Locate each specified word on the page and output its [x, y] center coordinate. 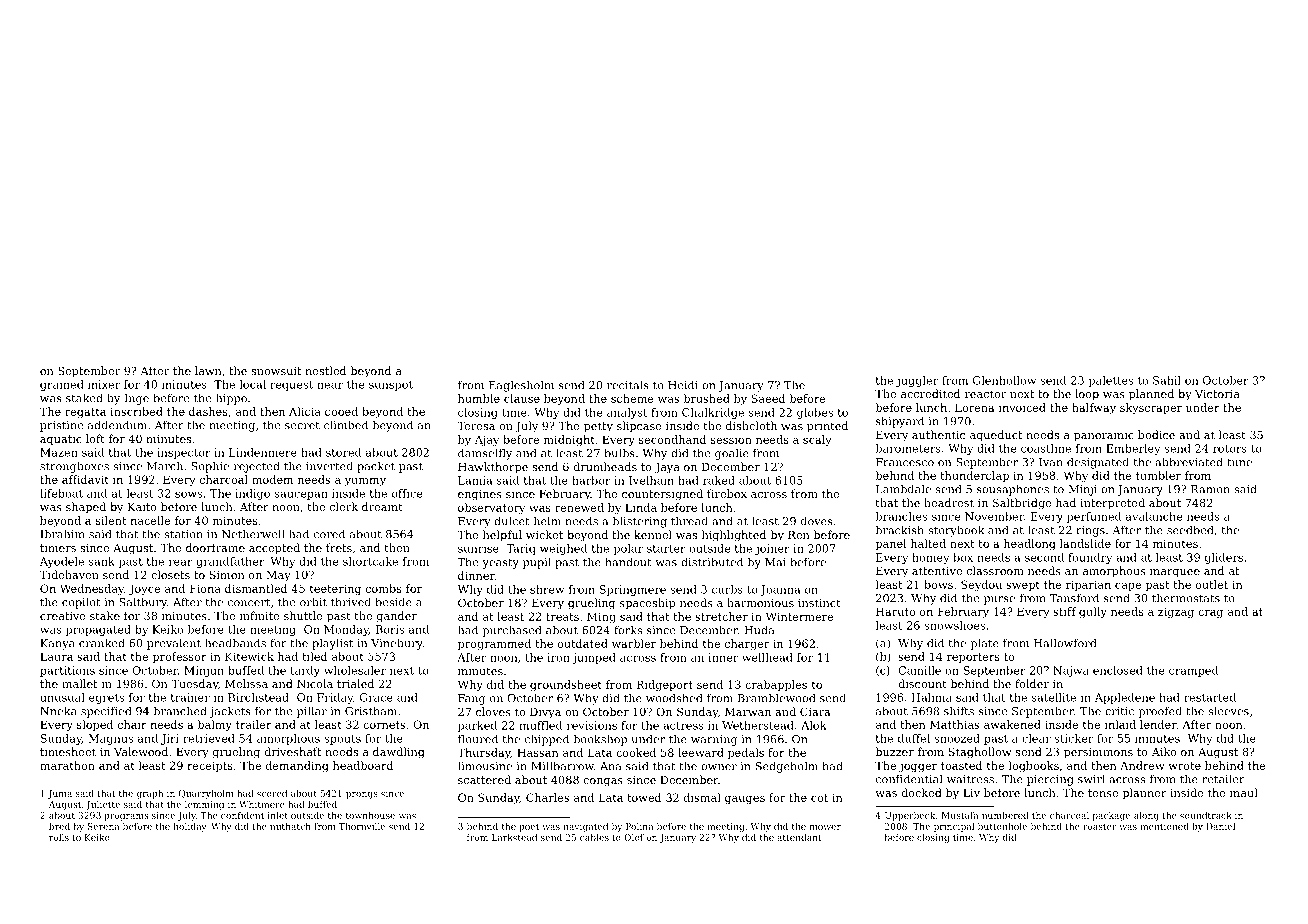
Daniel [1220, 826]
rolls [59, 837]
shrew [547, 589]
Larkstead [514, 837]
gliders [1224, 558]
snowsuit [276, 371]
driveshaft [292, 751]
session [731, 440]
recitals [628, 385]
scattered [484, 779]
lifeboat [61, 493]
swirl [1091, 779]
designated [1098, 463]
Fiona [205, 588]
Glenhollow [1004, 380]
